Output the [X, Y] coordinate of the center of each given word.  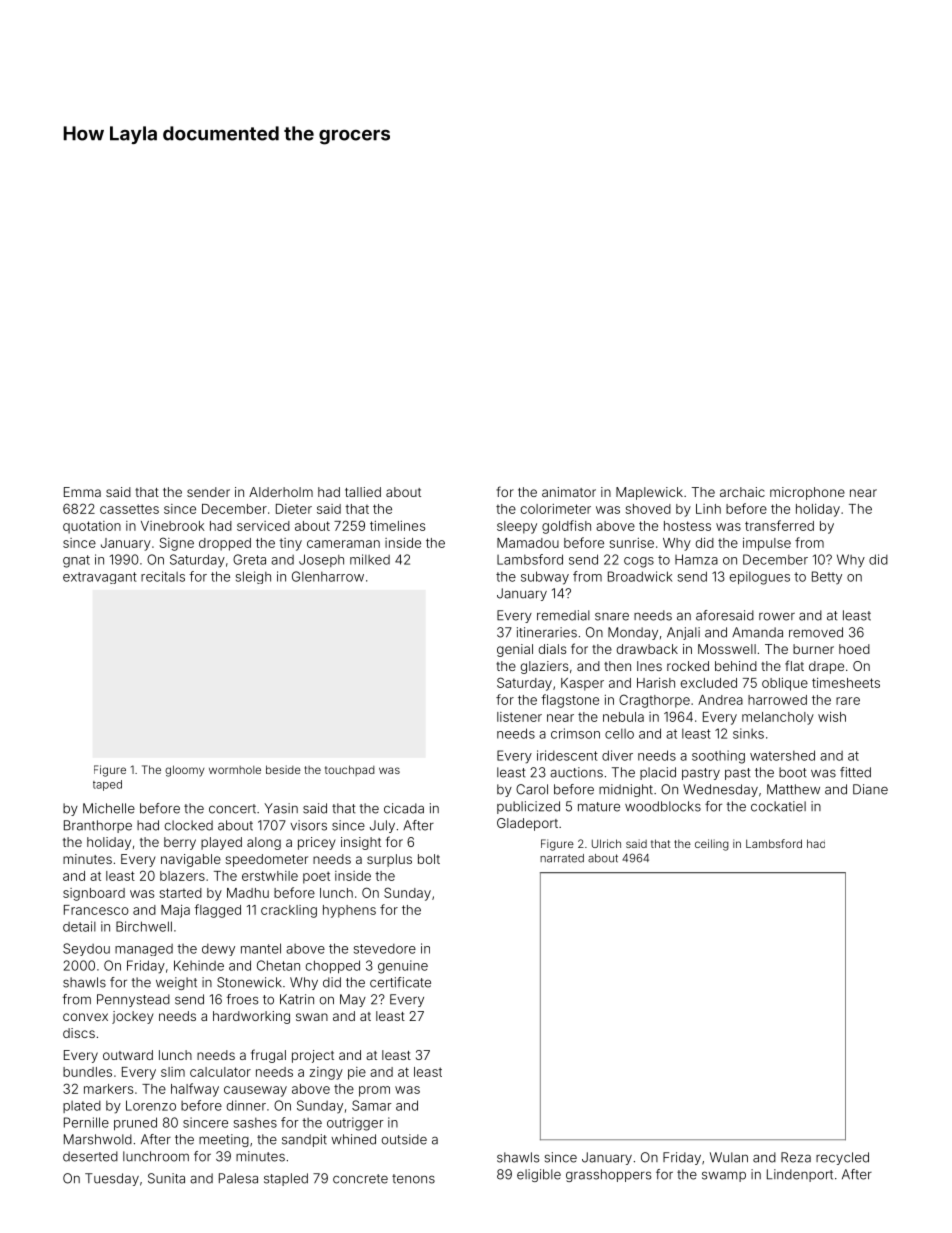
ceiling [712, 845]
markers [108, 1089]
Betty [827, 578]
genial [515, 650]
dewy [218, 950]
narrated [562, 858]
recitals [163, 576]
